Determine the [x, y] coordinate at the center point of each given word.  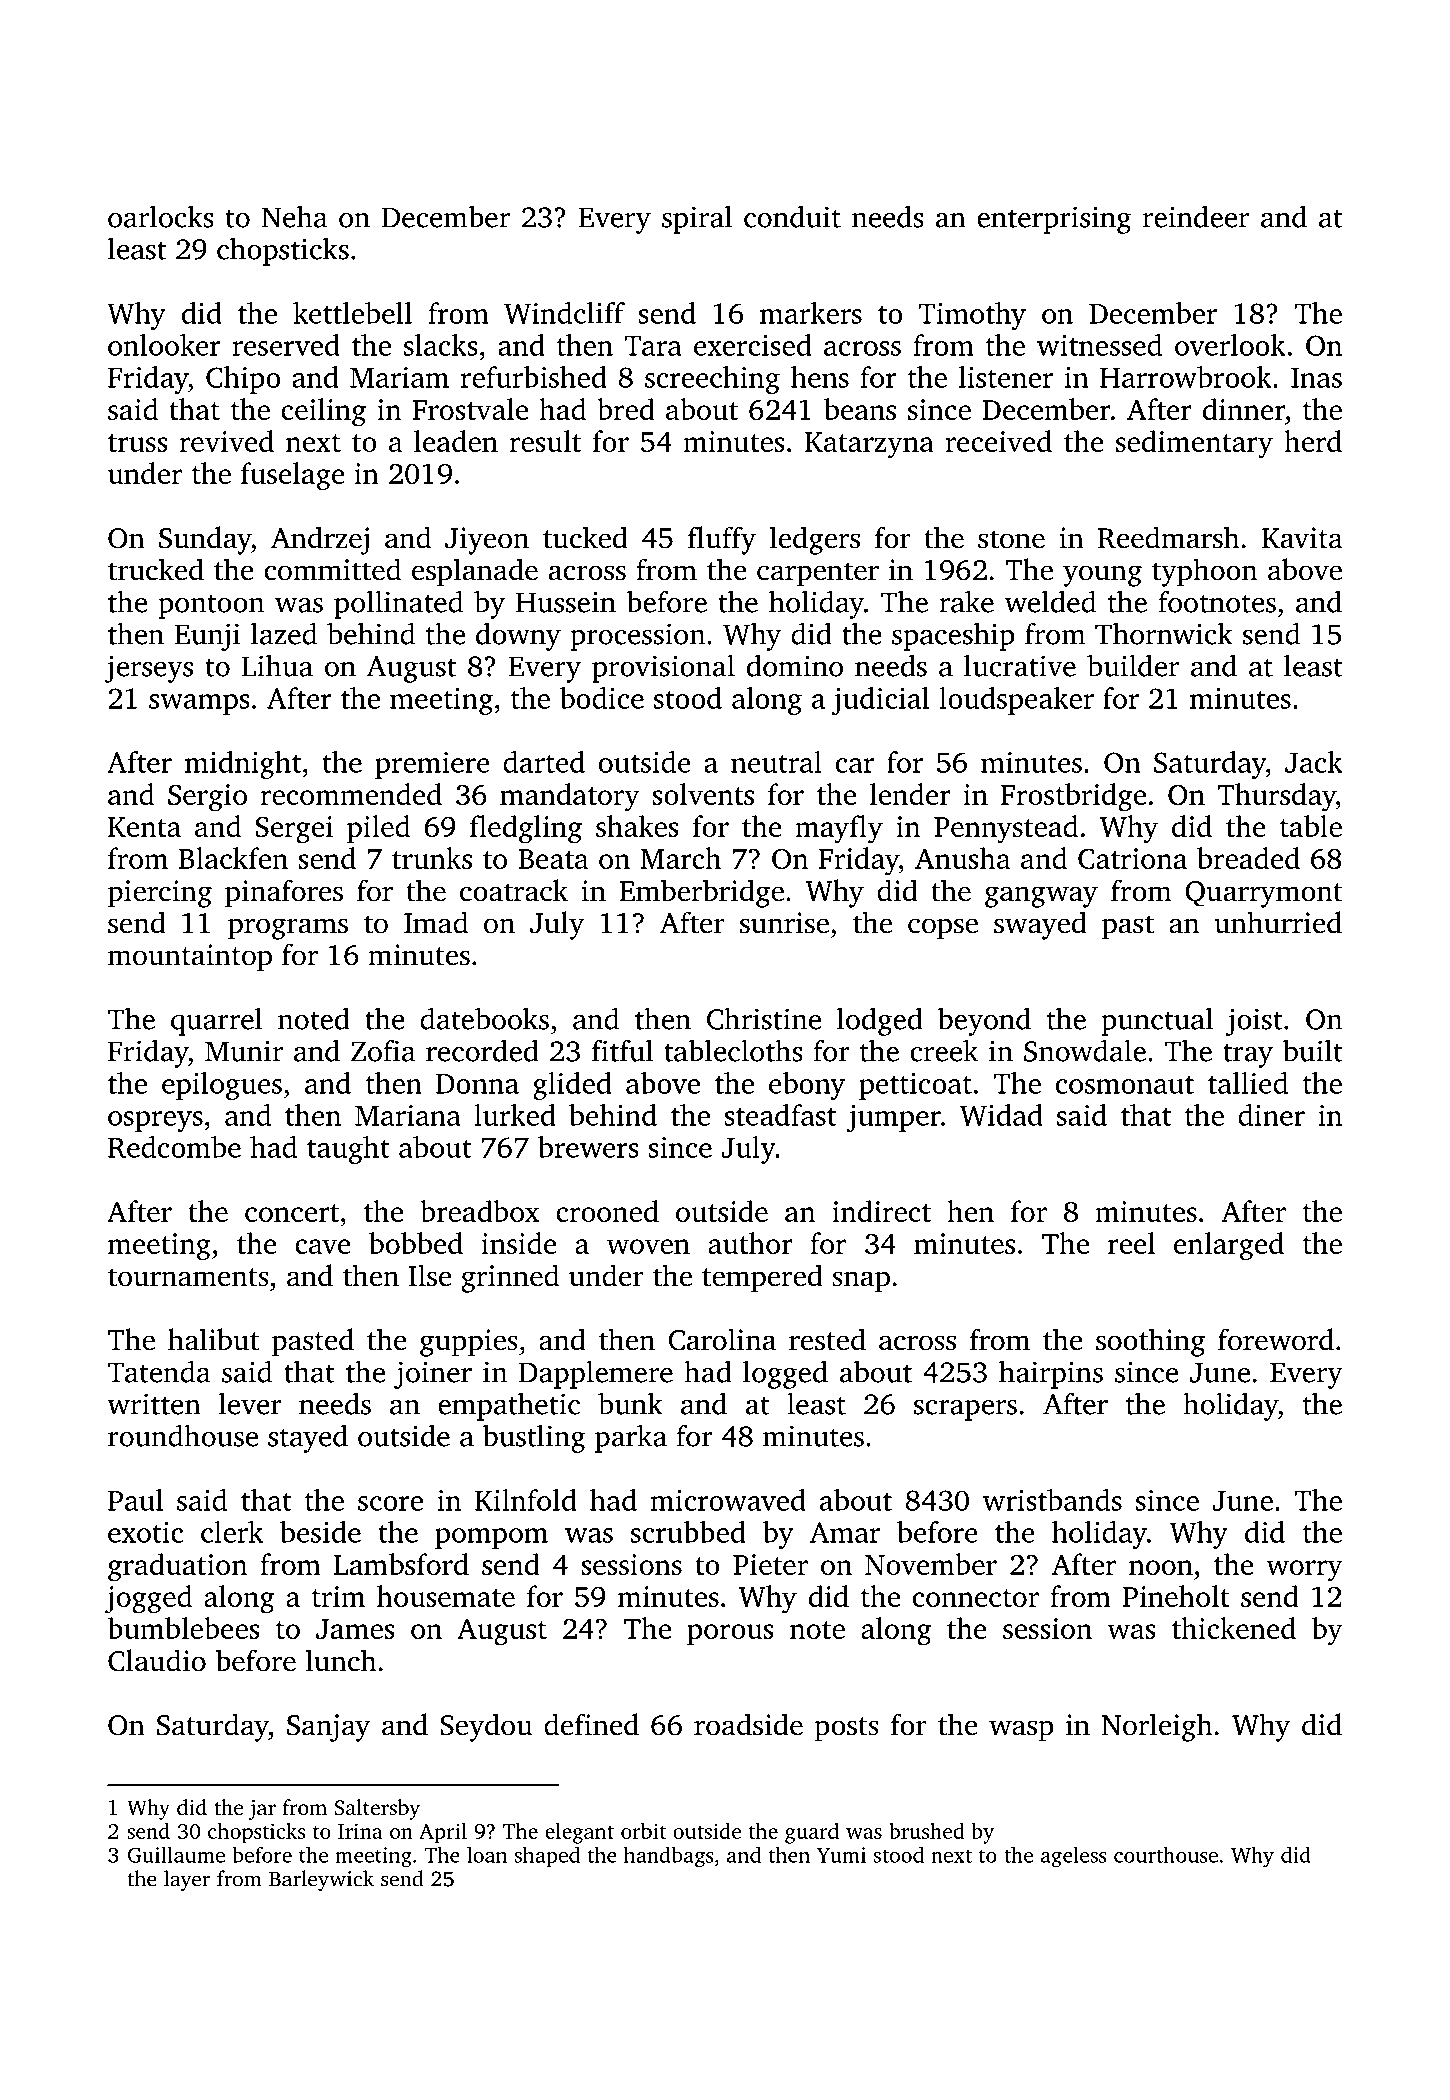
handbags [669, 1857]
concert [292, 1213]
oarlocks [161, 217]
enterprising [1054, 220]
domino [795, 666]
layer [187, 1880]
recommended [351, 794]
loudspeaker [1016, 701]
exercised [753, 345]
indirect [881, 1211]
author [750, 1243]
